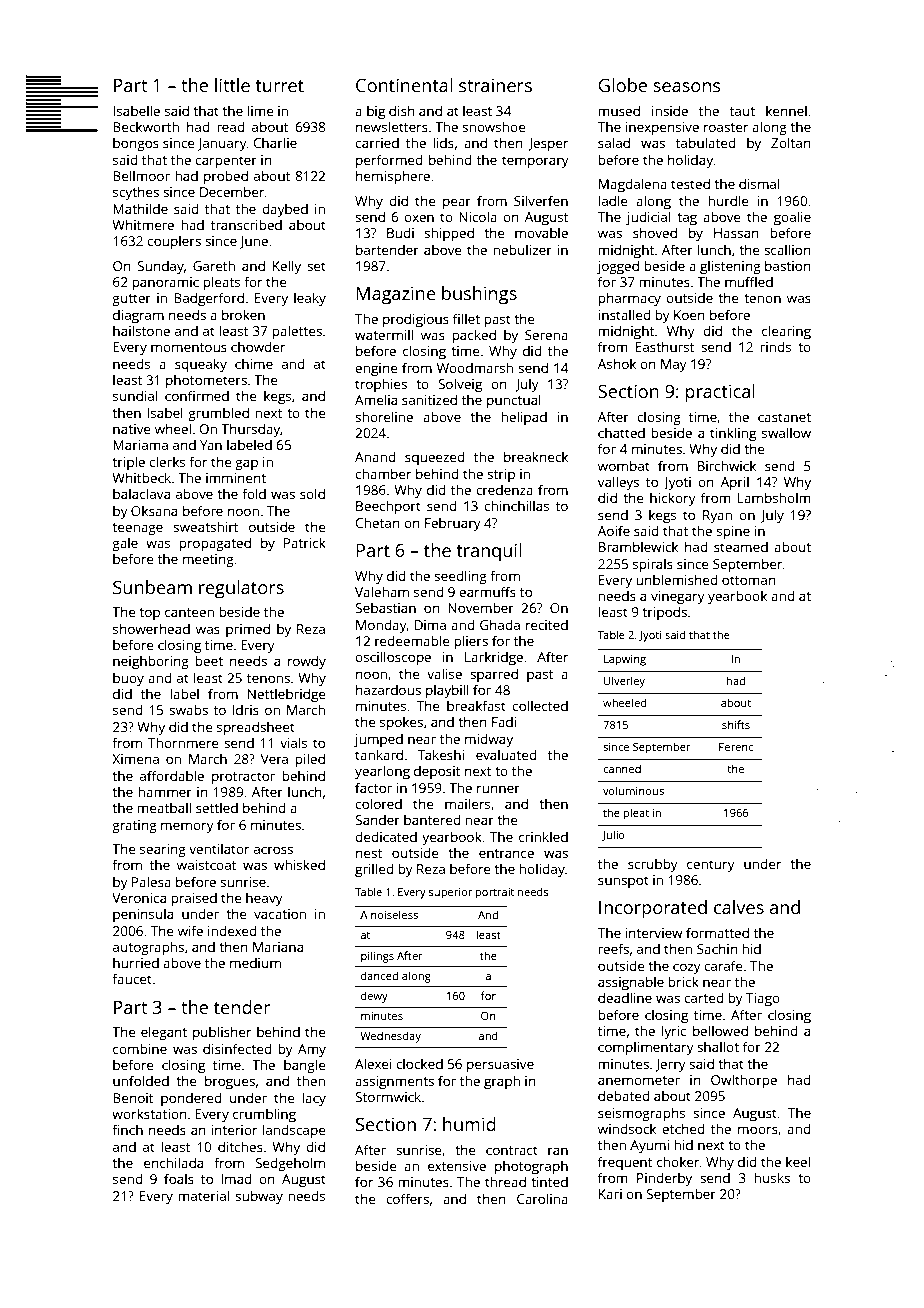  Describe the element at coordinates (437, 772) in the image. I see `deposit` at that location.
